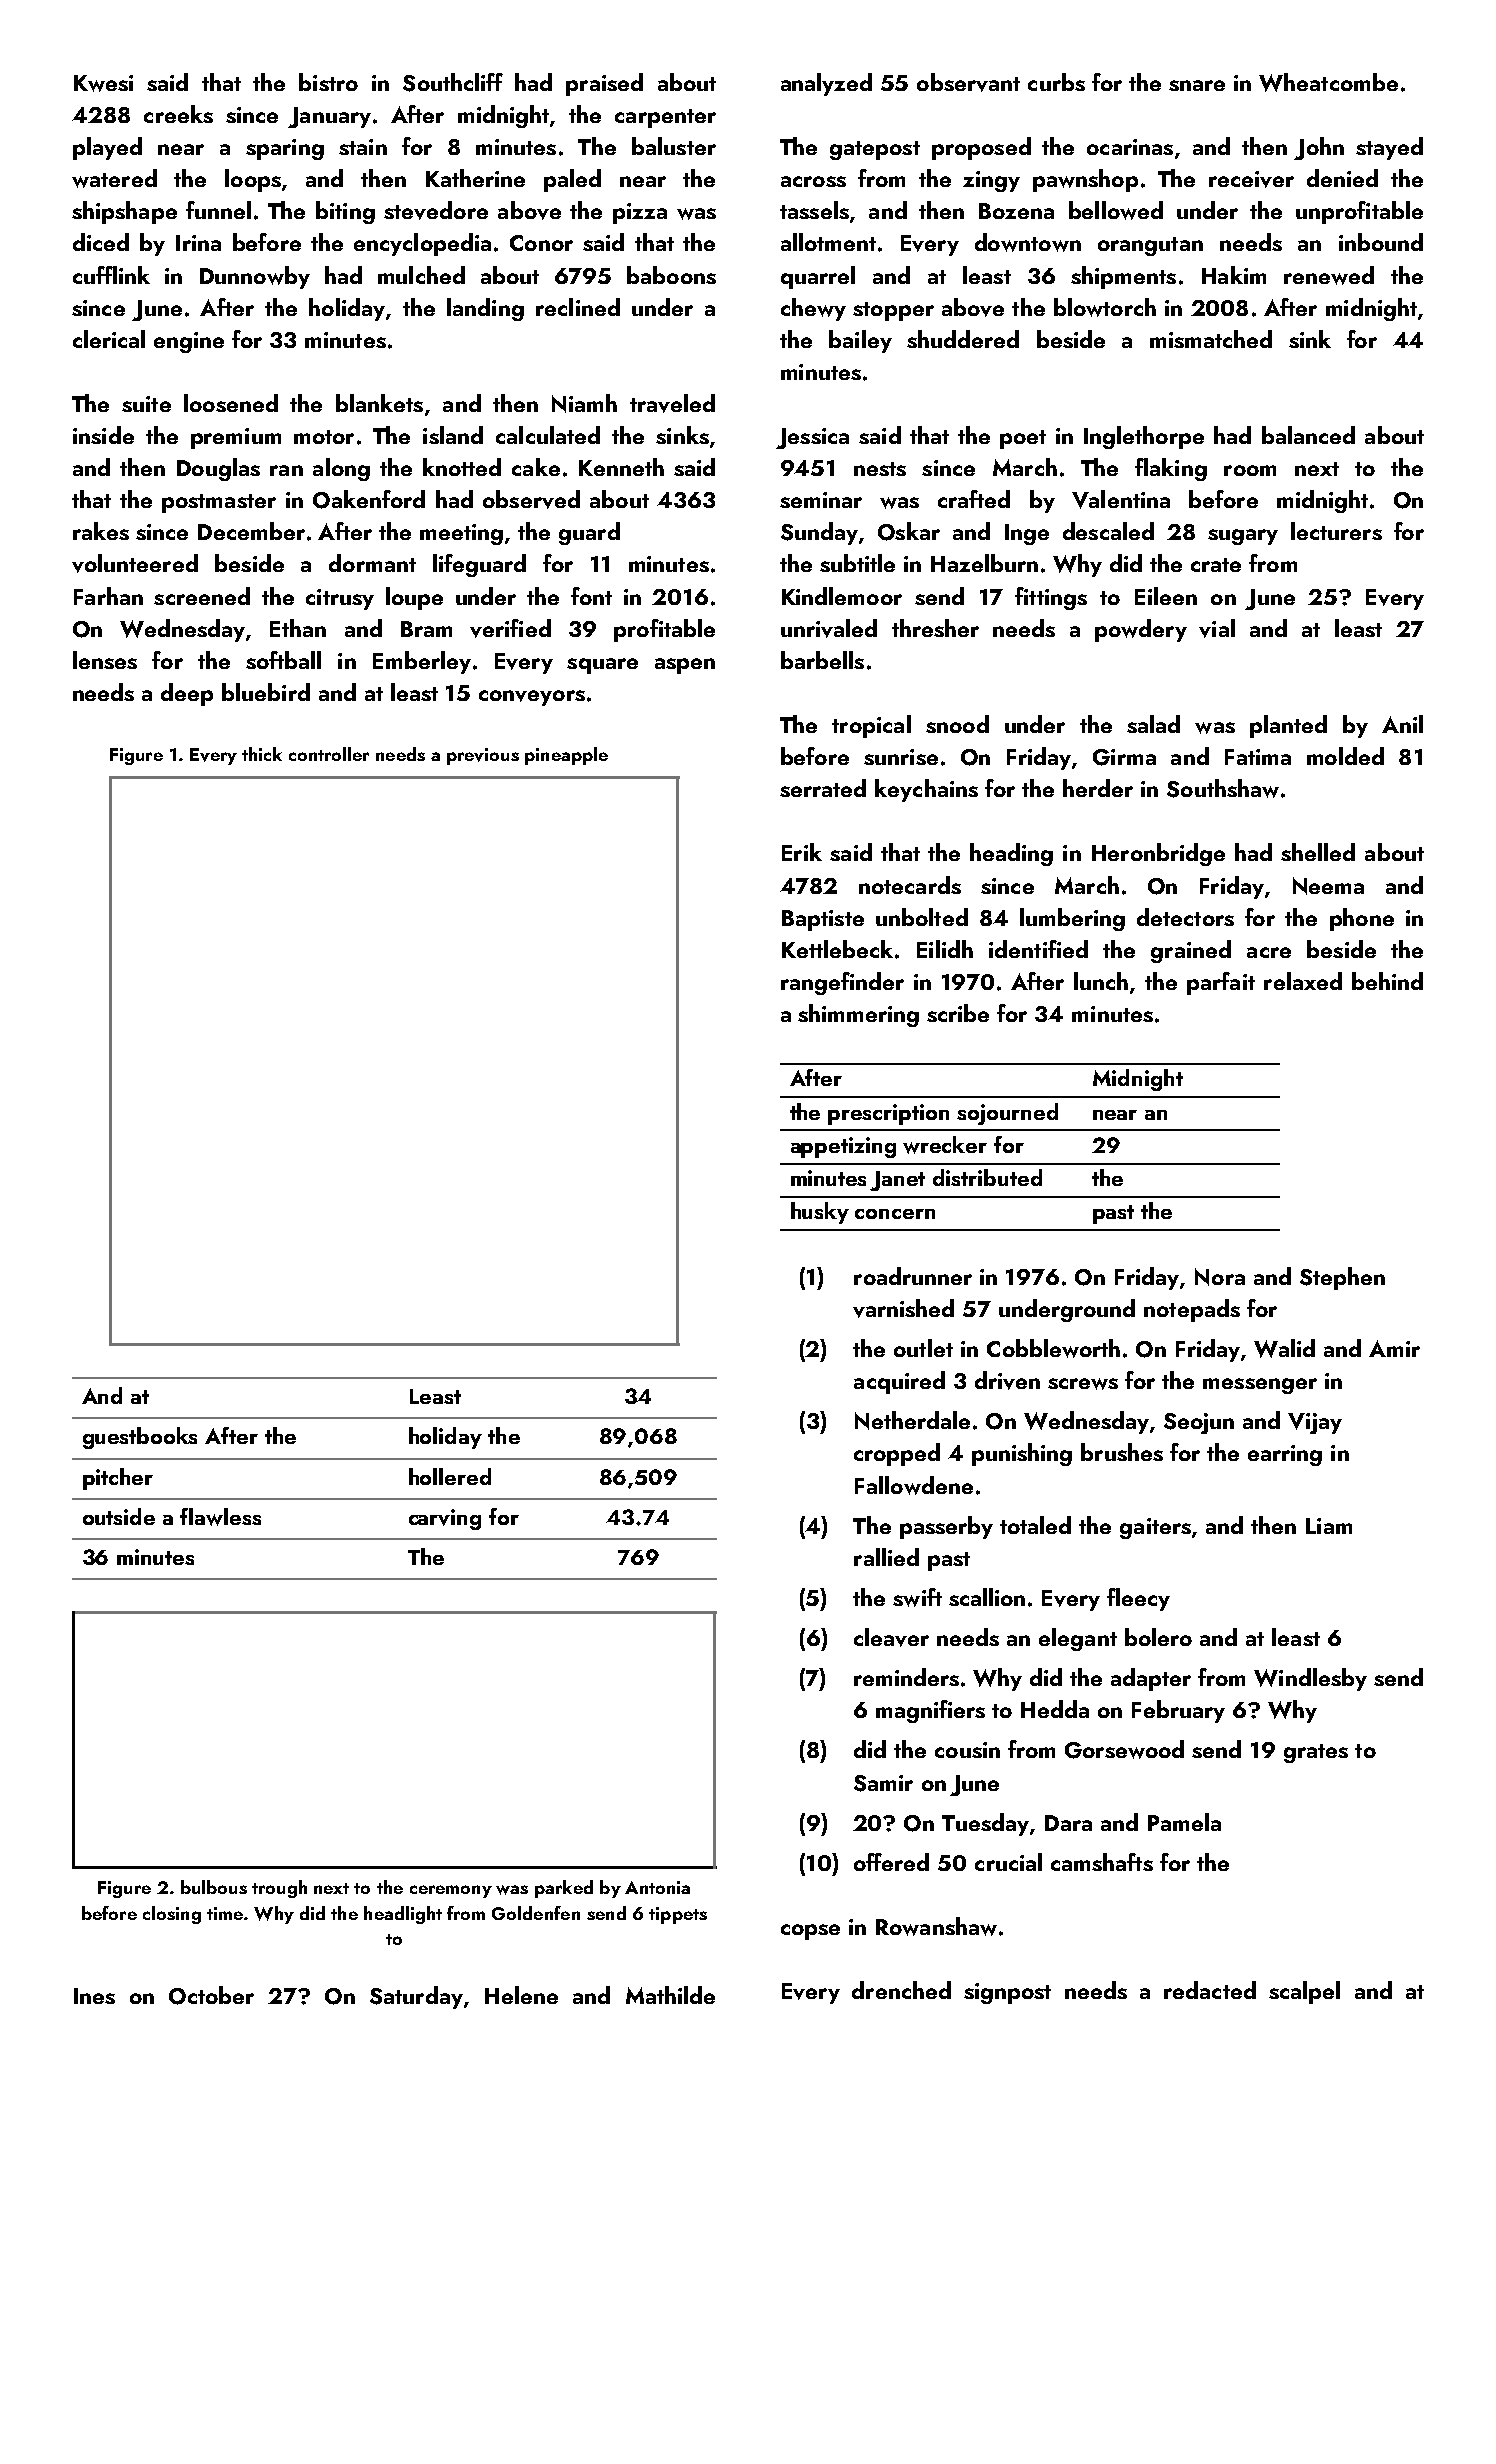  What do you see at coordinates (103, 83) in the screenshot?
I see `Kwesi` at bounding box center [103, 83].
